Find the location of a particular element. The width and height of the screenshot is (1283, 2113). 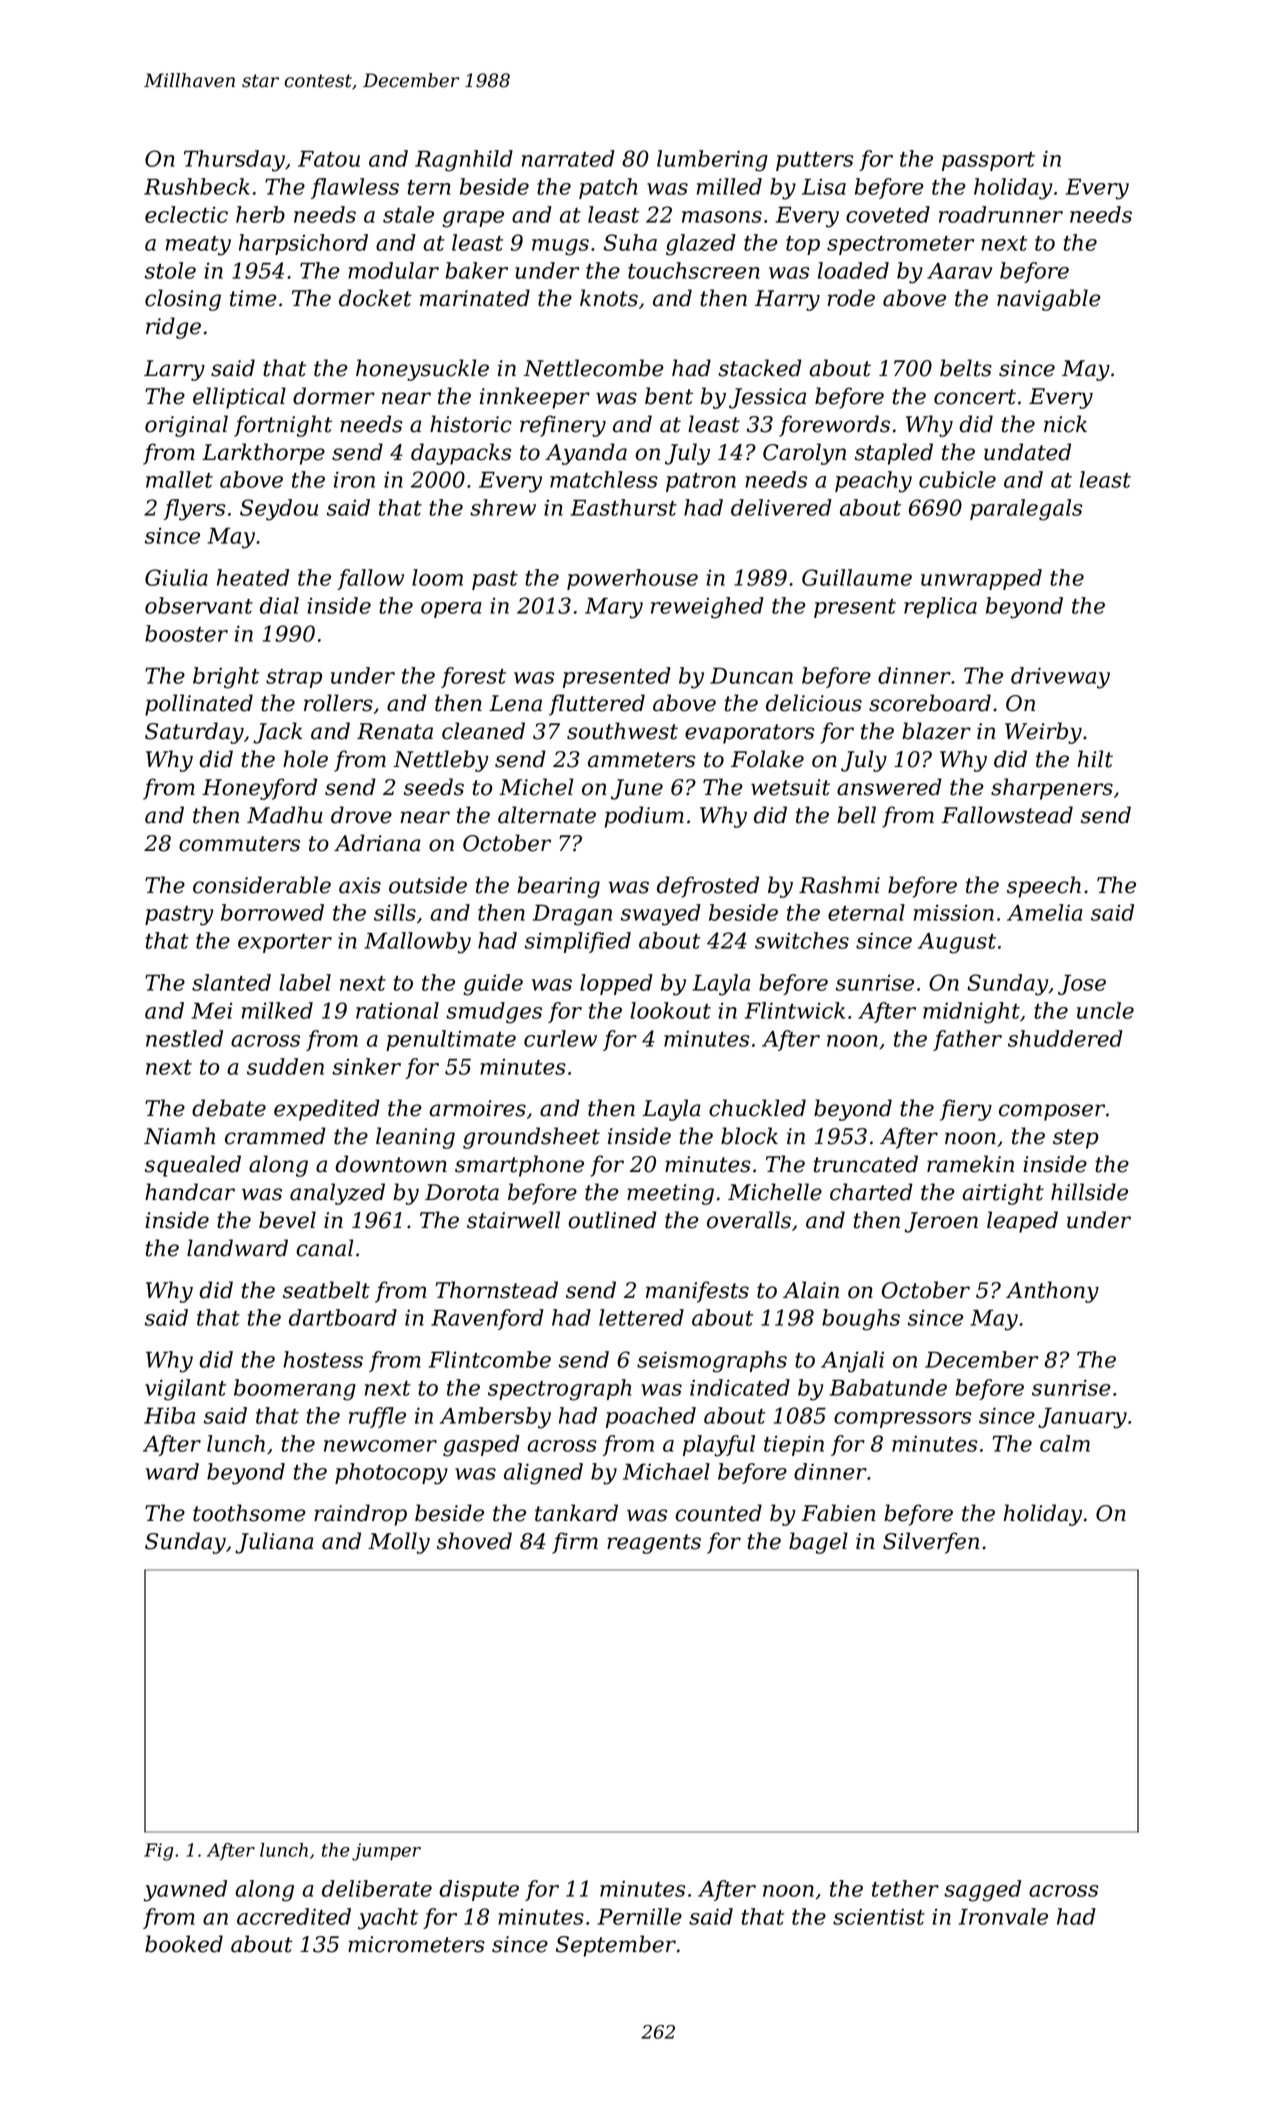

nestled is located at coordinates (184, 1038).
